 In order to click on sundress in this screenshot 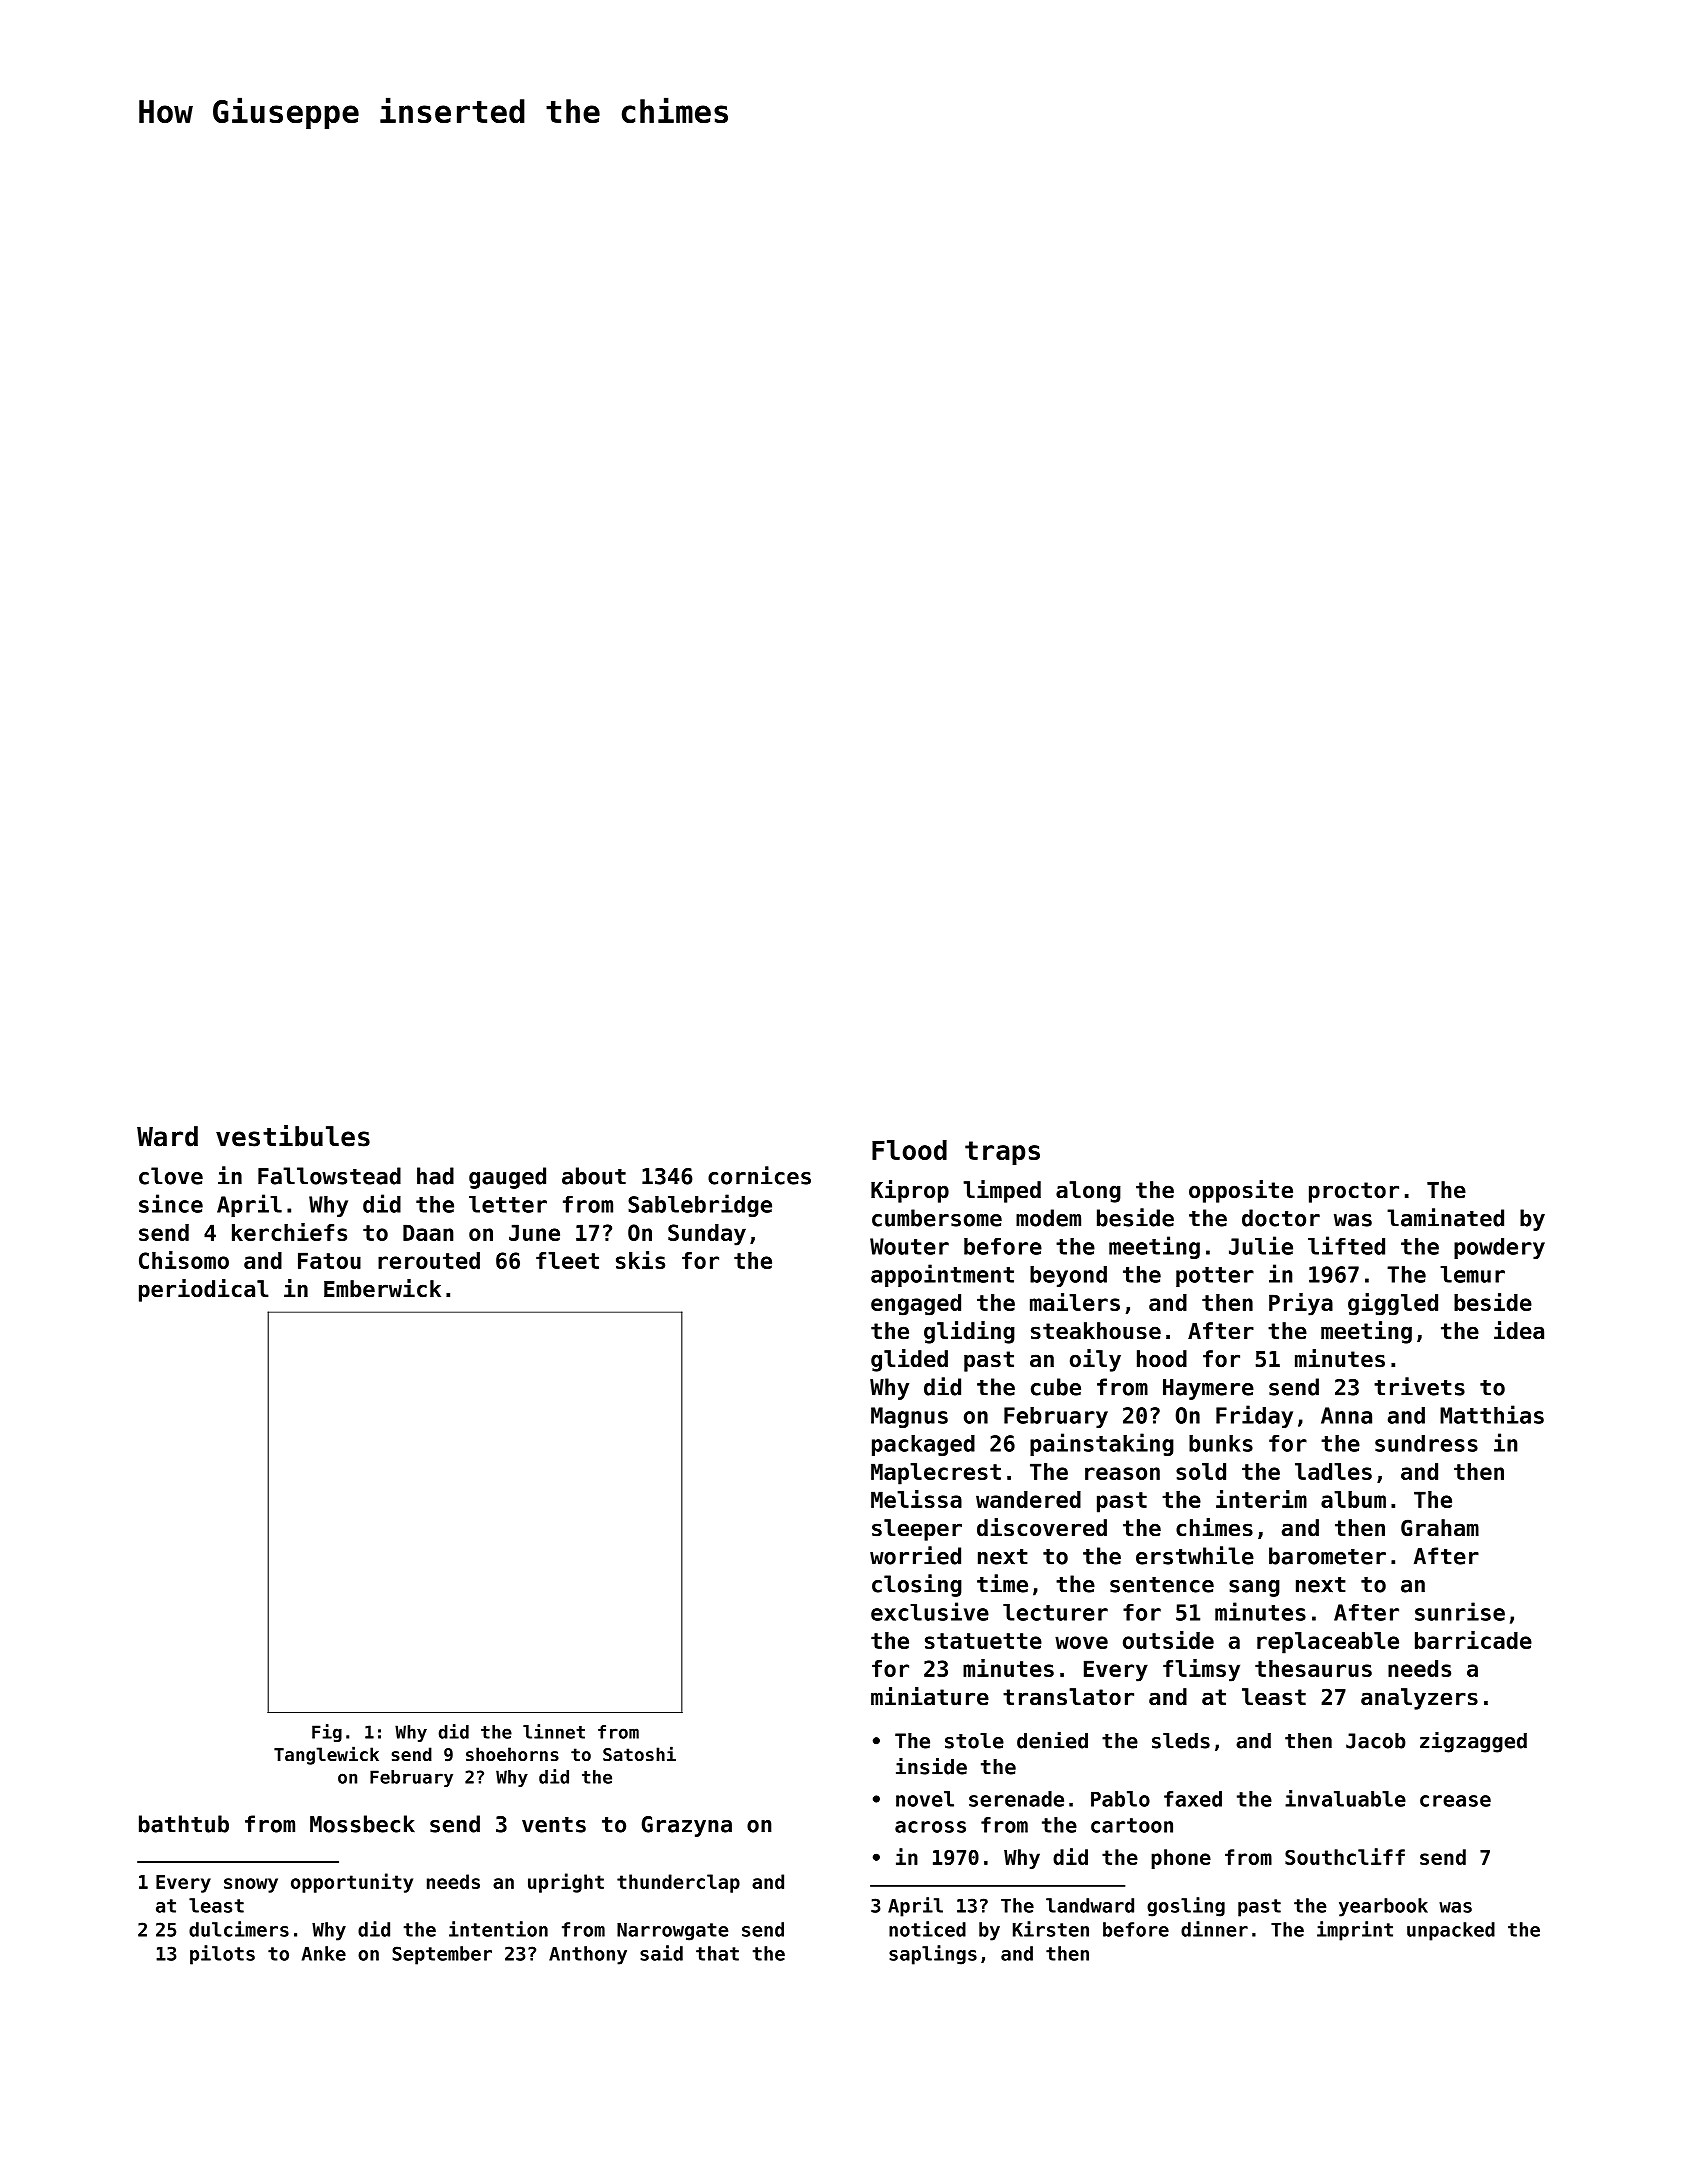, I will do `click(1426, 1443)`.
